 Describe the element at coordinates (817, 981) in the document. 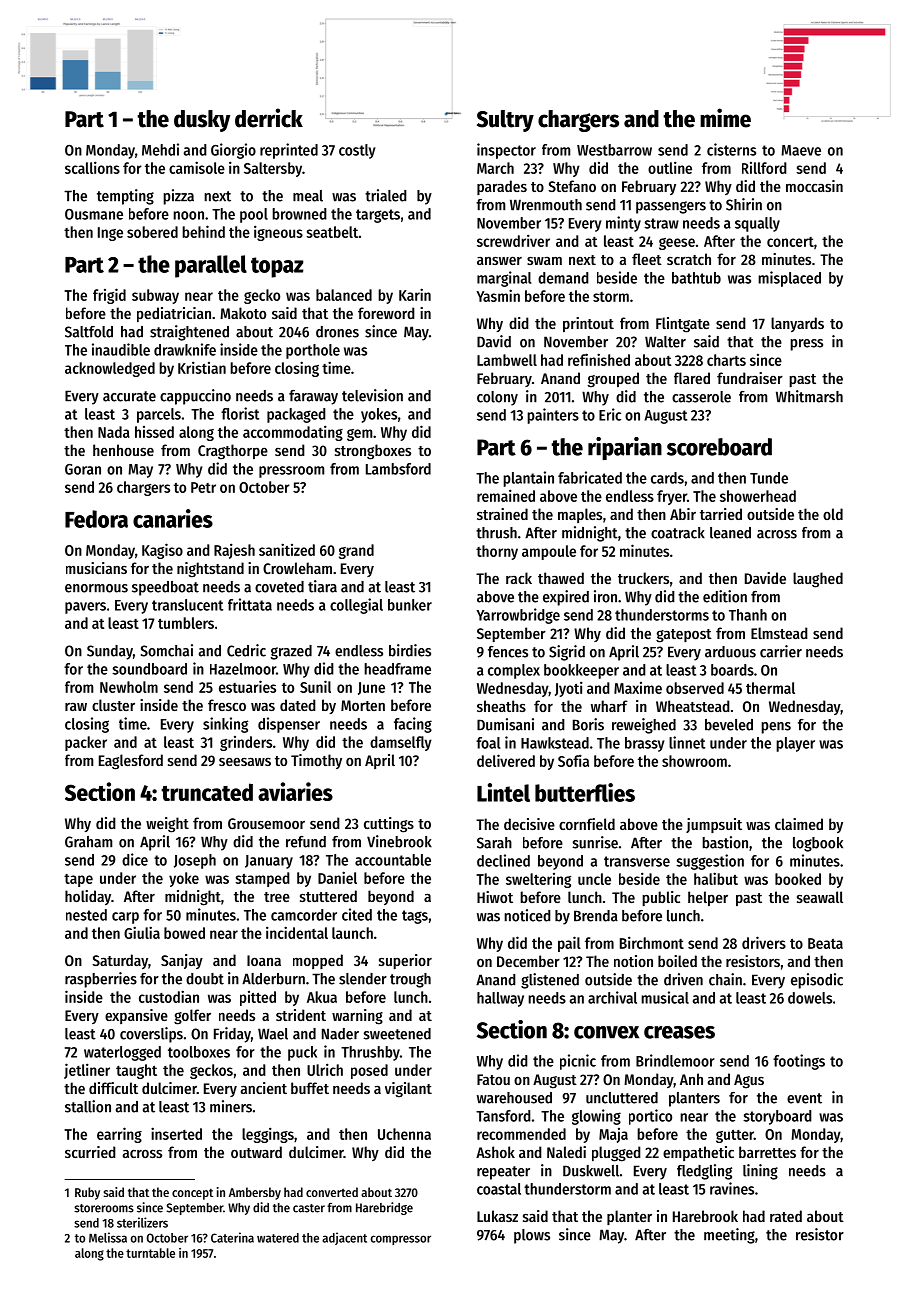

I see `episodic` at that location.
